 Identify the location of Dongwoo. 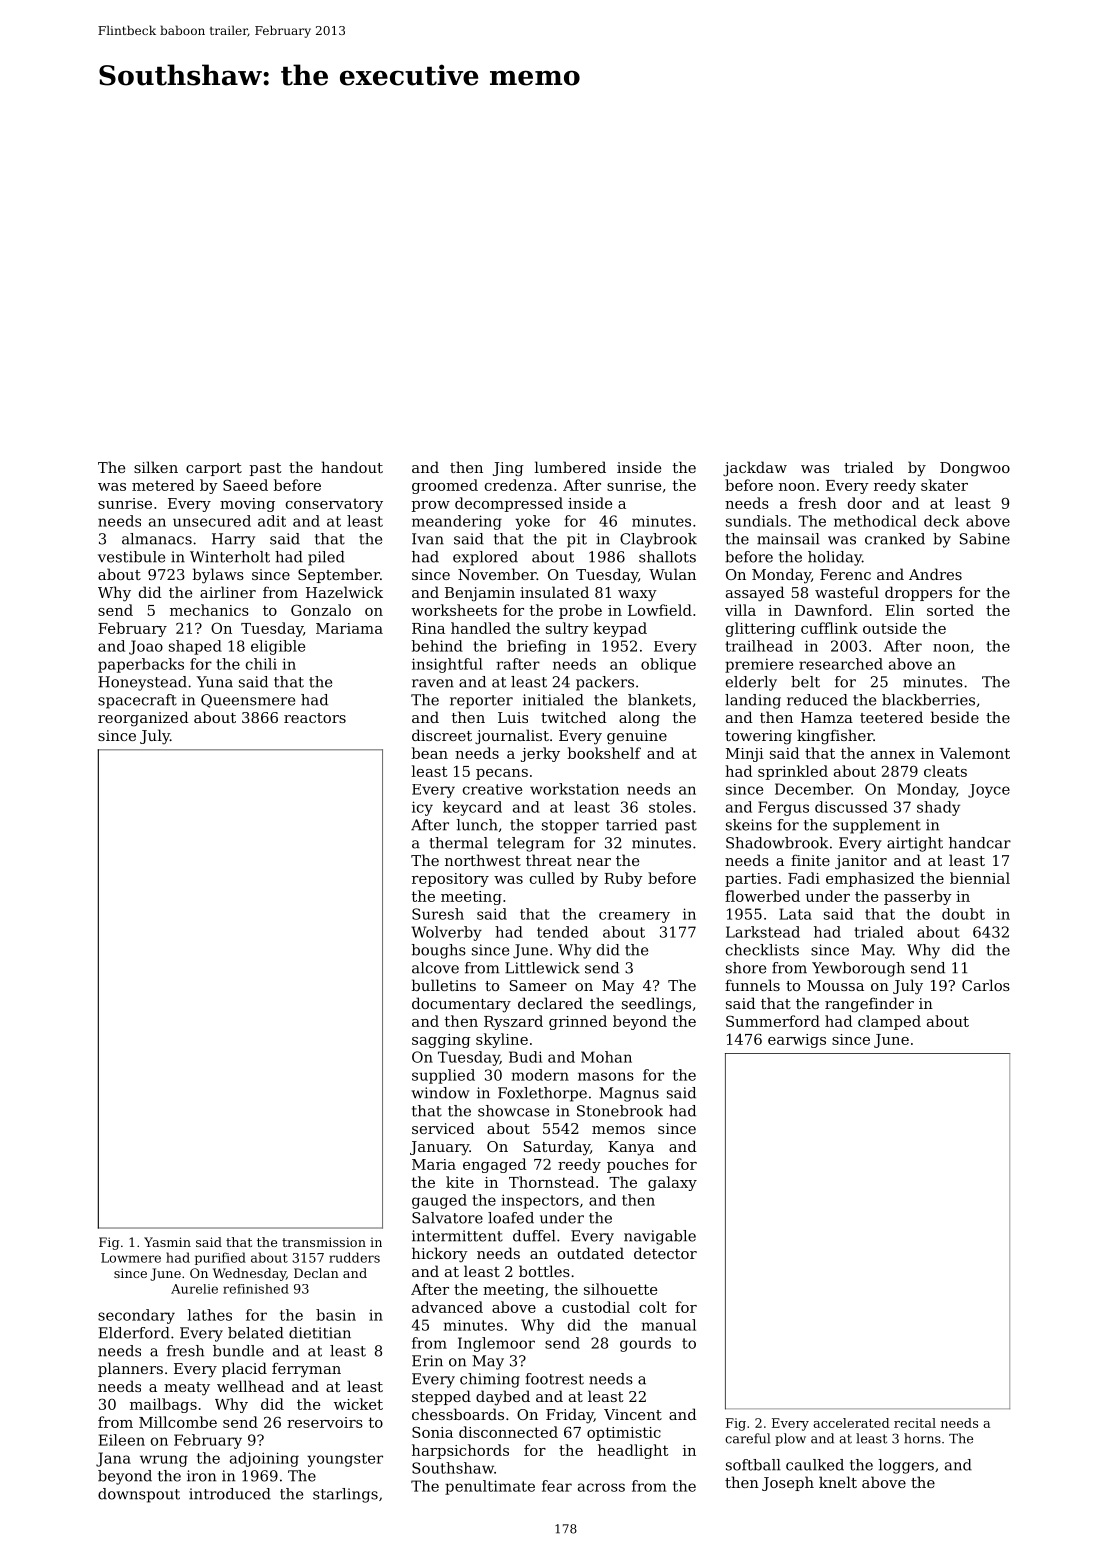
(975, 469).
